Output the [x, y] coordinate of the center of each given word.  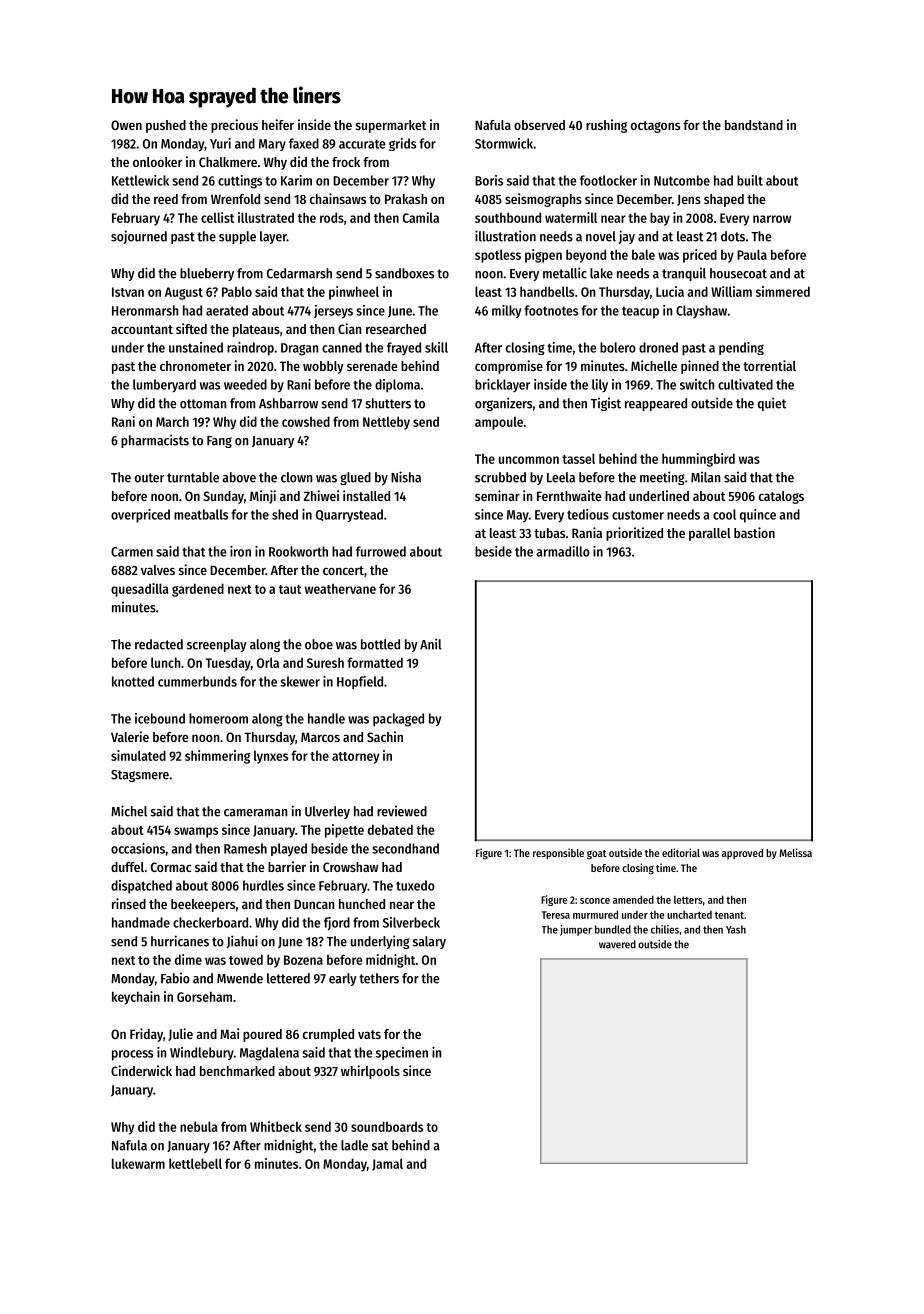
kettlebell [195, 1163]
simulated [138, 755]
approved [742, 854]
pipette [344, 831]
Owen [126, 125]
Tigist [606, 404]
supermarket [391, 126]
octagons [655, 127]
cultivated [745, 384]
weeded [245, 384]
